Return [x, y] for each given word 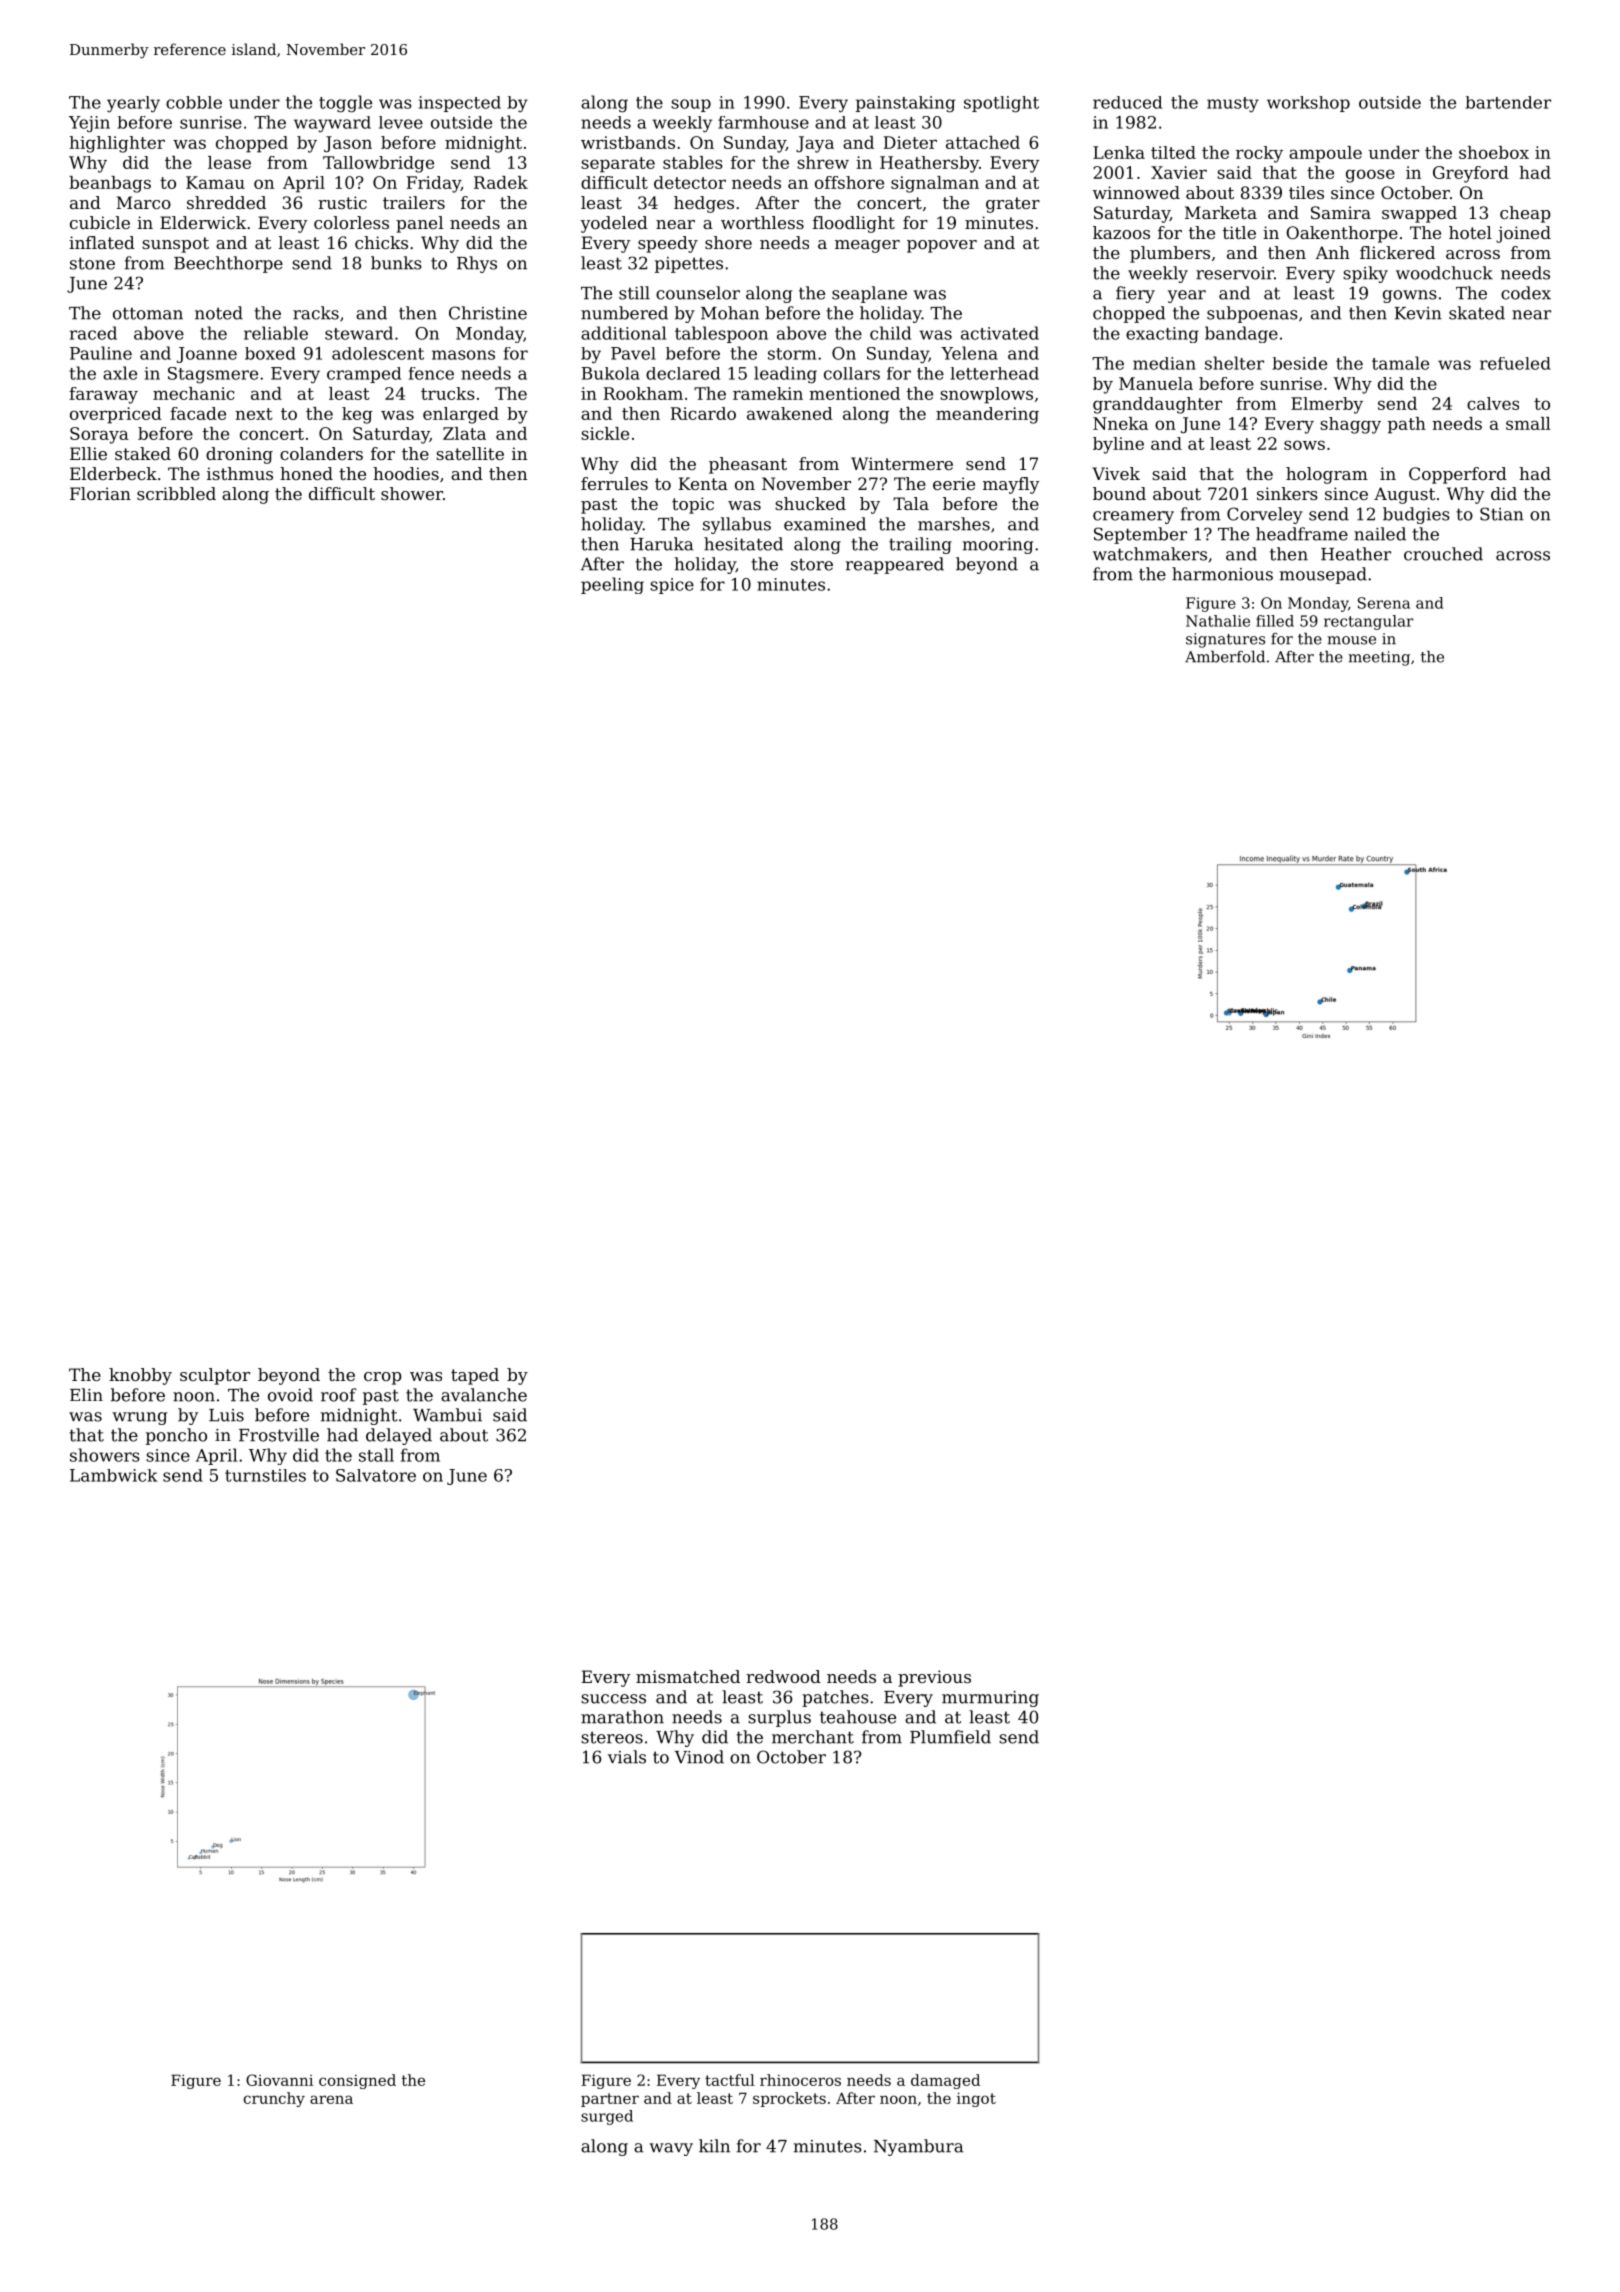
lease [229, 162]
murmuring [990, 1699]
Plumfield [950, 1737]
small [1528, 423]
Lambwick [113, 1475]
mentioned [854, 393]
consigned [357, 2081]
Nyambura [919, 2147]
